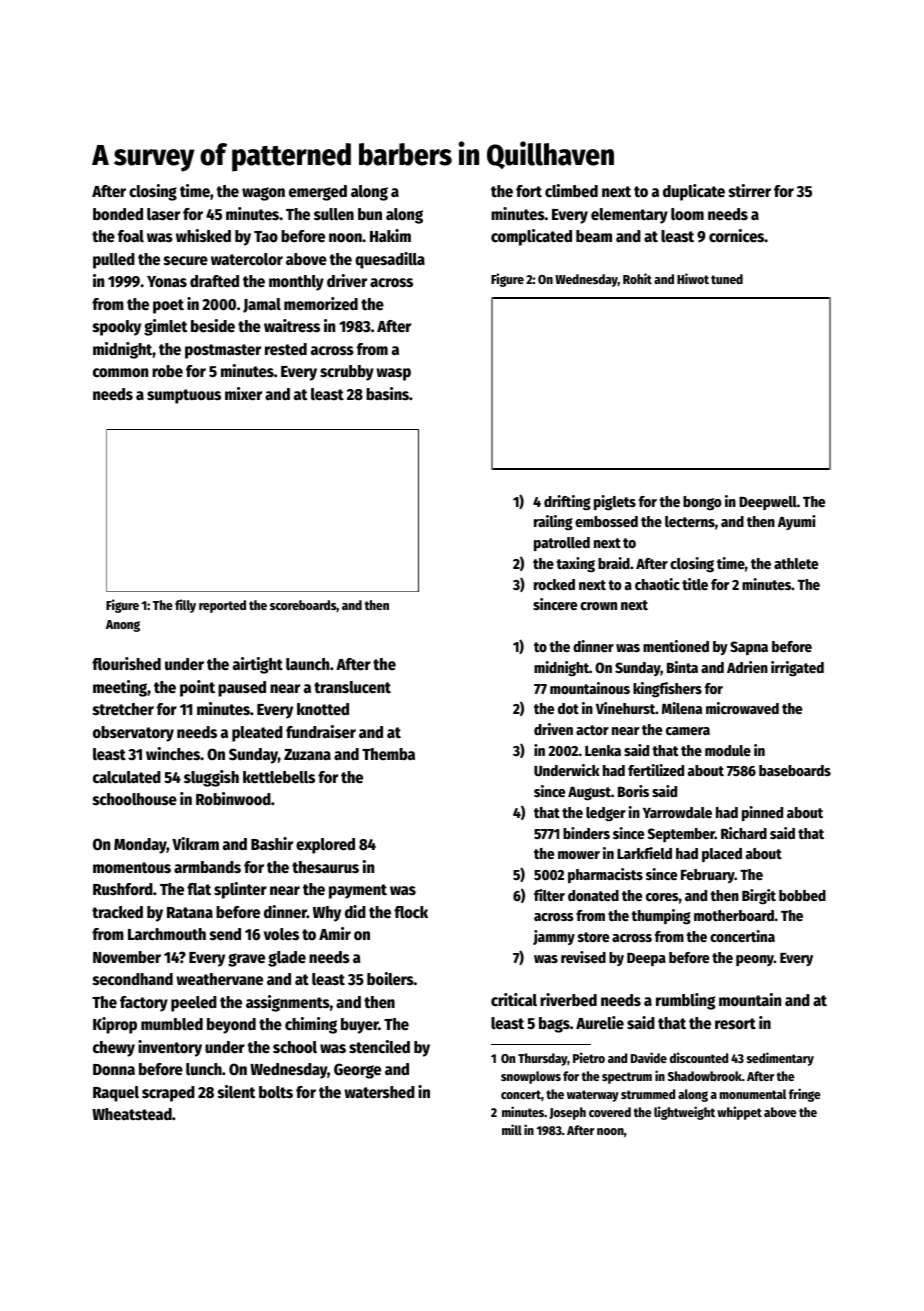 The height and width of the screenshot is (1311, 924). What do you see at coordinates (629, 216) in the screenshot?
I see `elementary` at bounding box center [629, 216].
